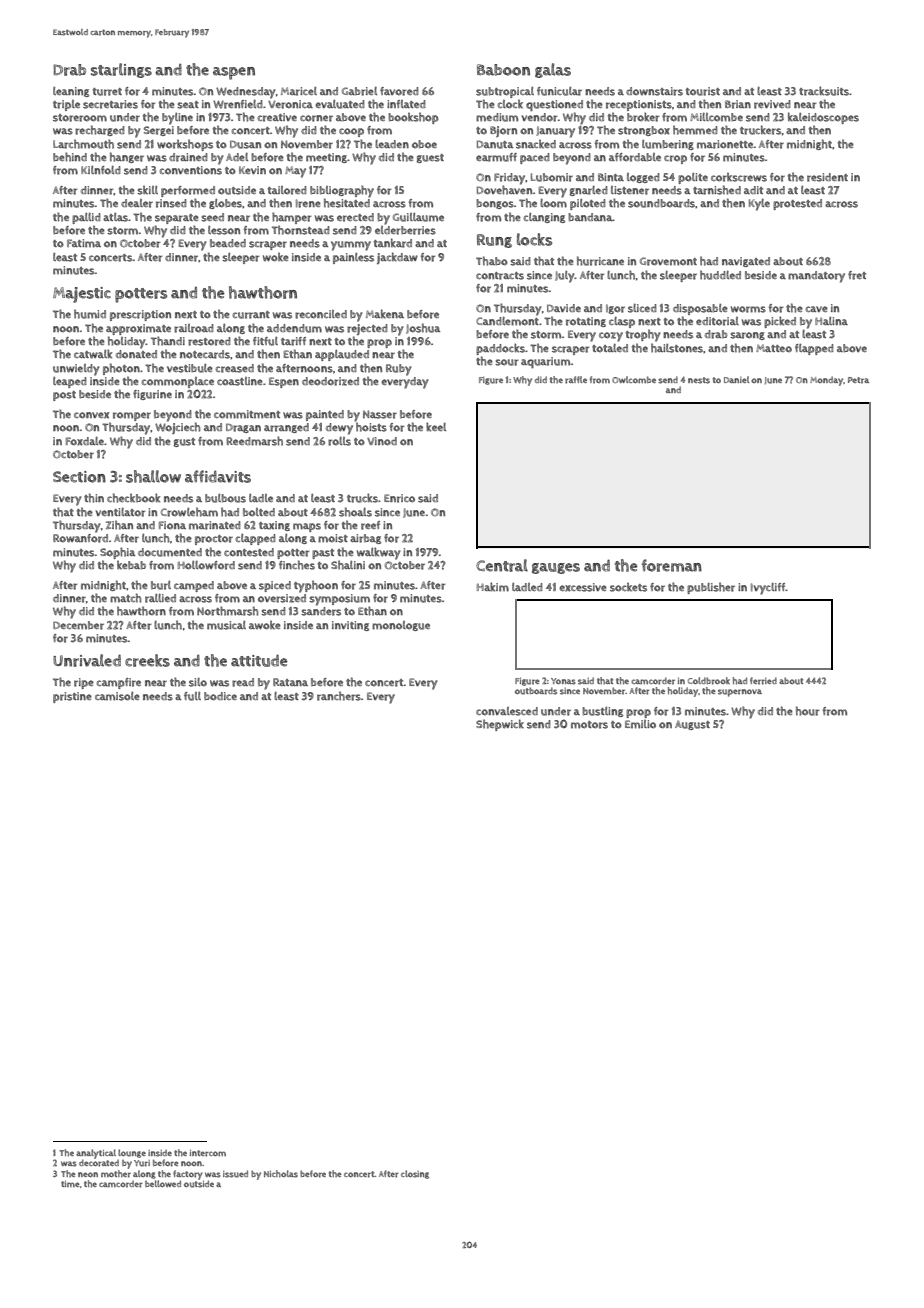 This screenshot has width=924, height=1308. Describe the element at coordinates (281, 1174) in the screenshot. I see `Nicholas` at that location.
